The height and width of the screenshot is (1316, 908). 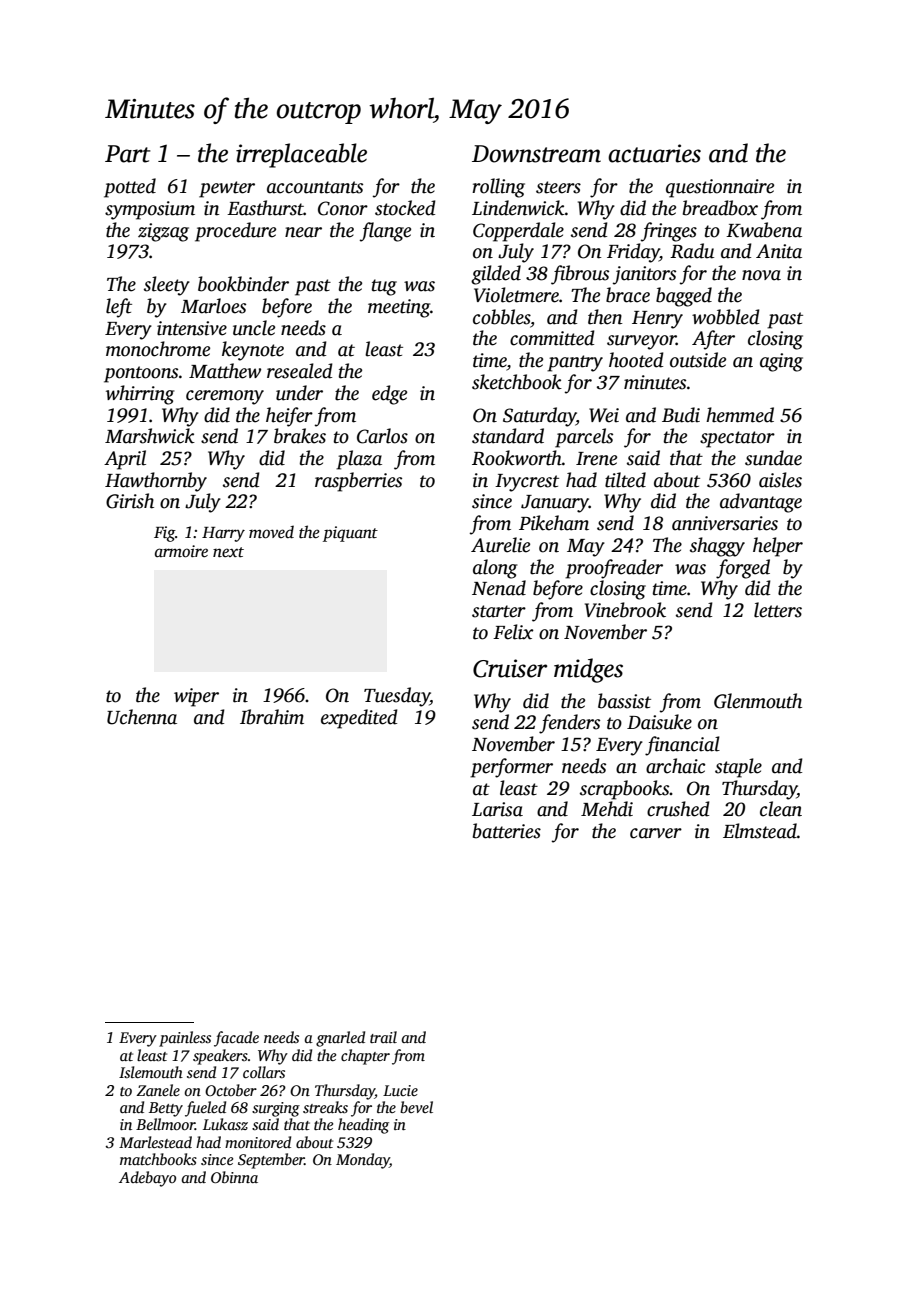 What do you see at coordinates (276, 1109) in the screenshot?
I see `surging` at bounding box center [276, 1109].
